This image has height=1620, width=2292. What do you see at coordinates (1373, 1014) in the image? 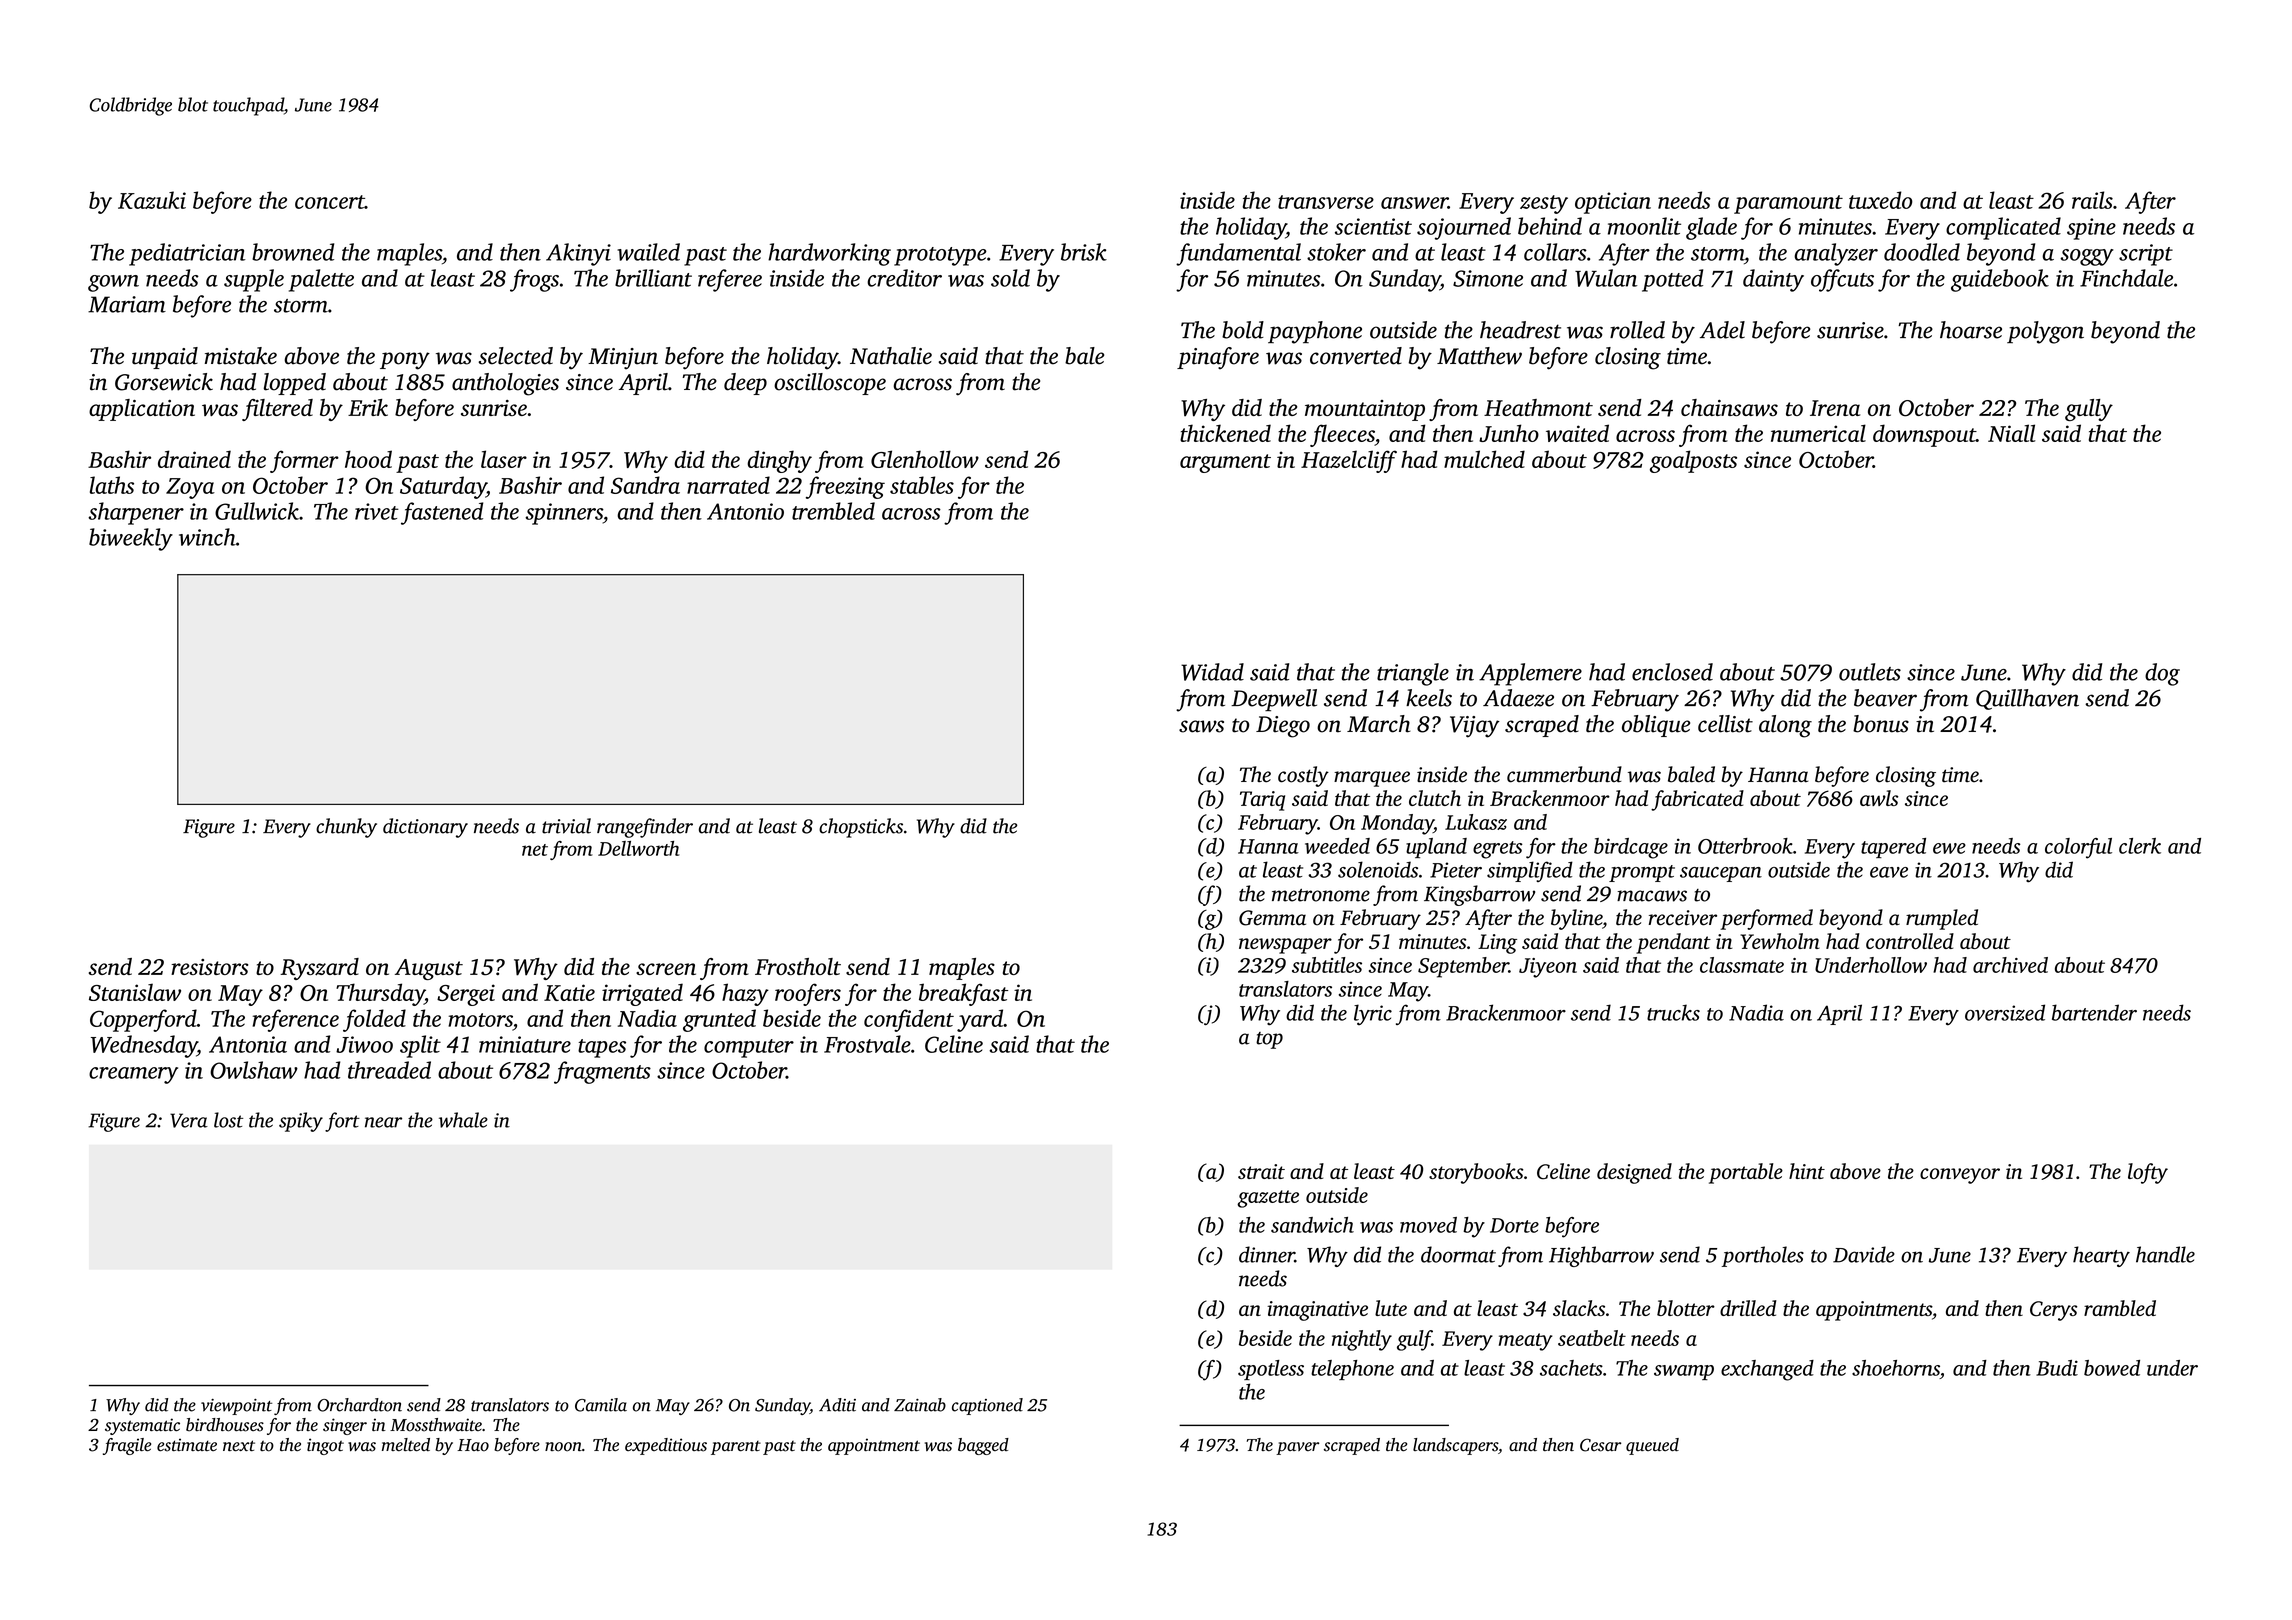
I see `lyric` at bounding box center [1373, 1014].
